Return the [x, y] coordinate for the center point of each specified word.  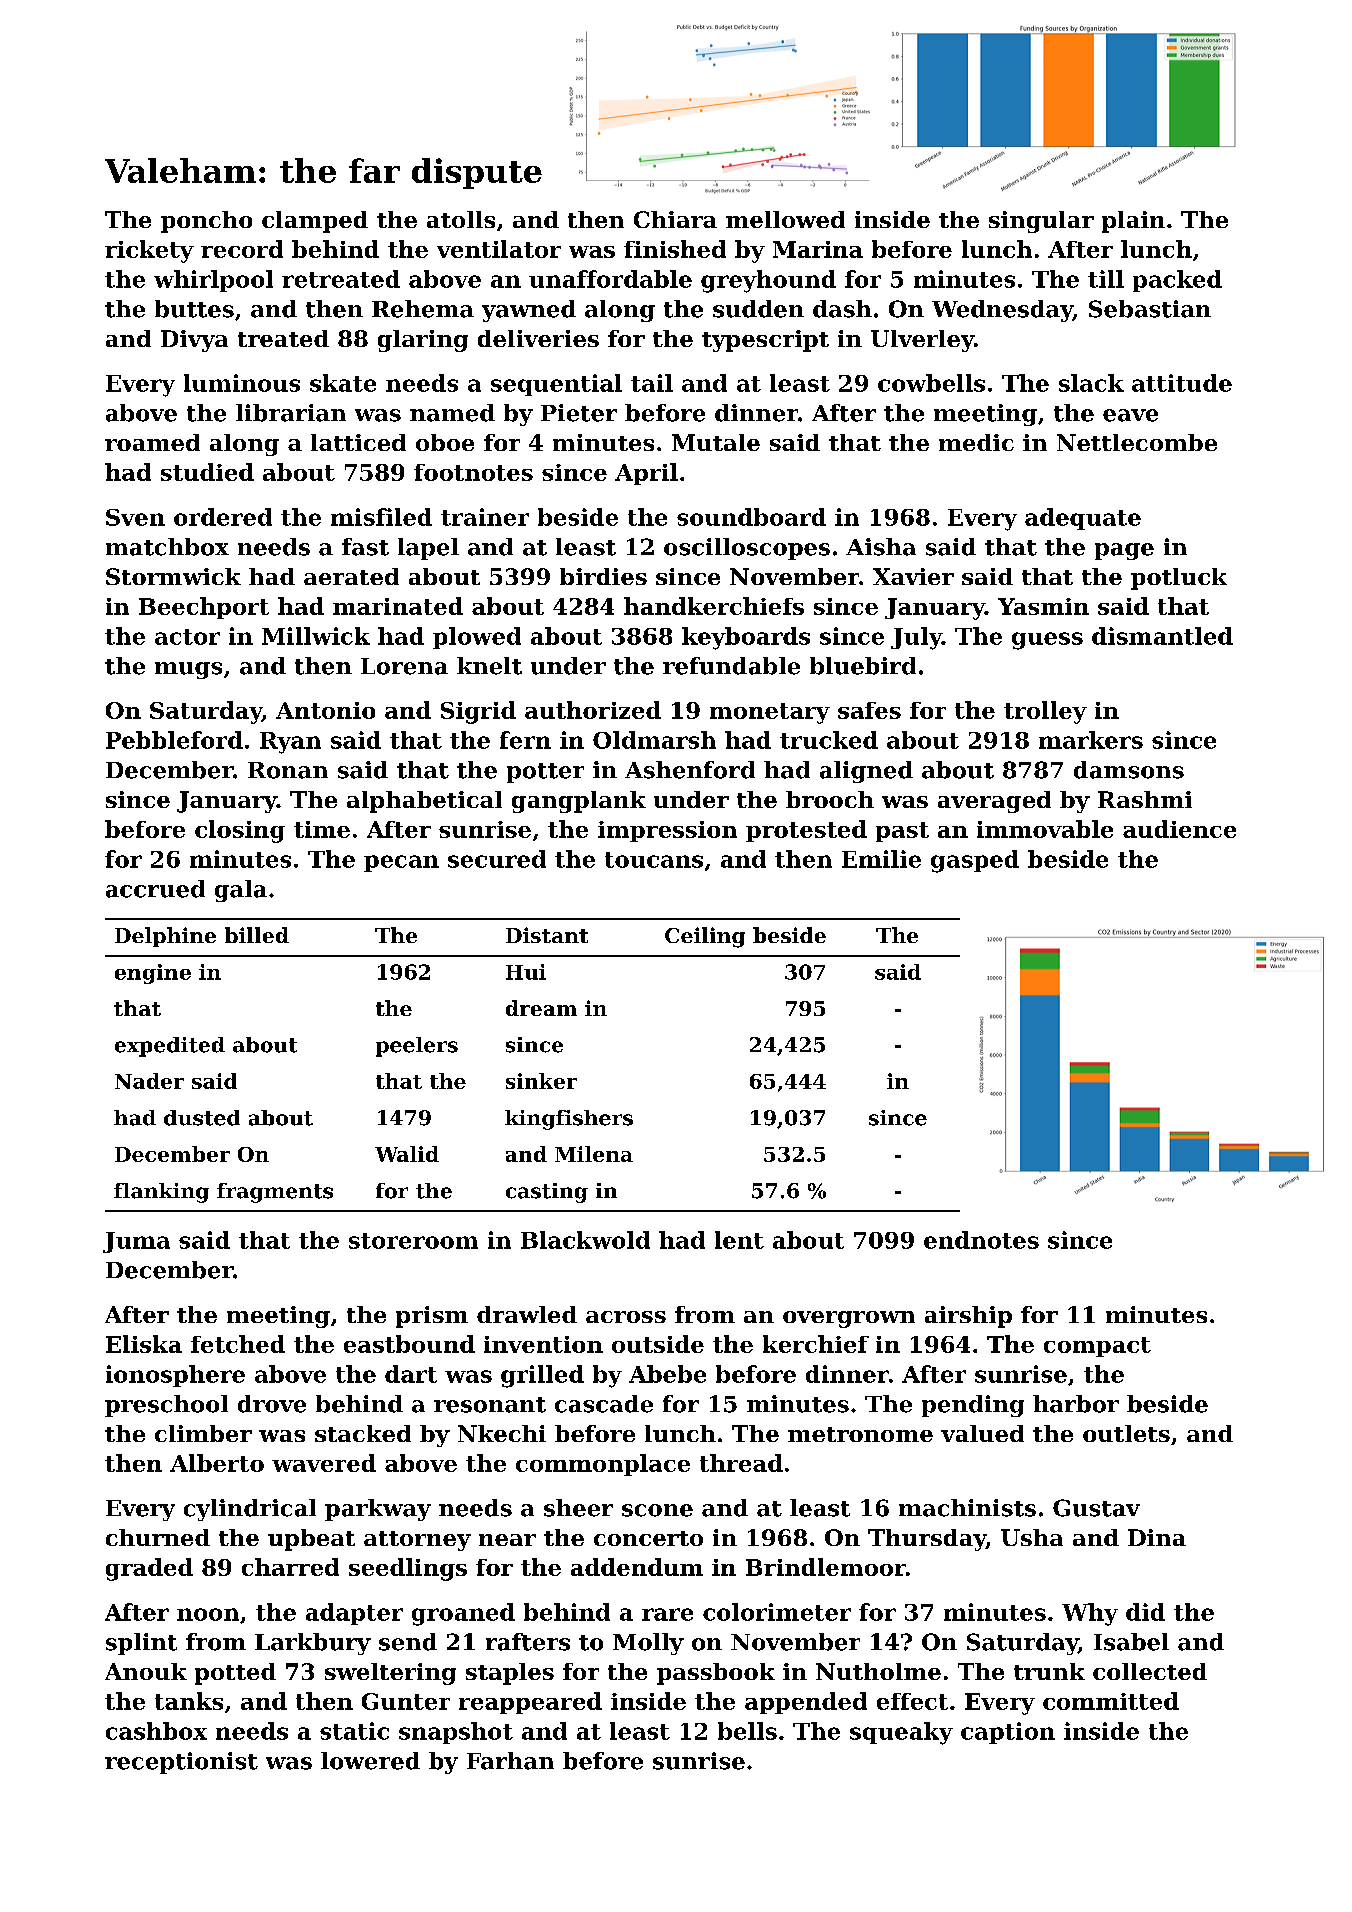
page [1124, 551]
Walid [407, 1154]
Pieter [579, 413]
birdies [603, 576]
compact [1097, 1347]
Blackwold [585, 1240]
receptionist [181, 1763]
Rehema [423, 309]
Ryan [290, 743]
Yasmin [1043, 606]
